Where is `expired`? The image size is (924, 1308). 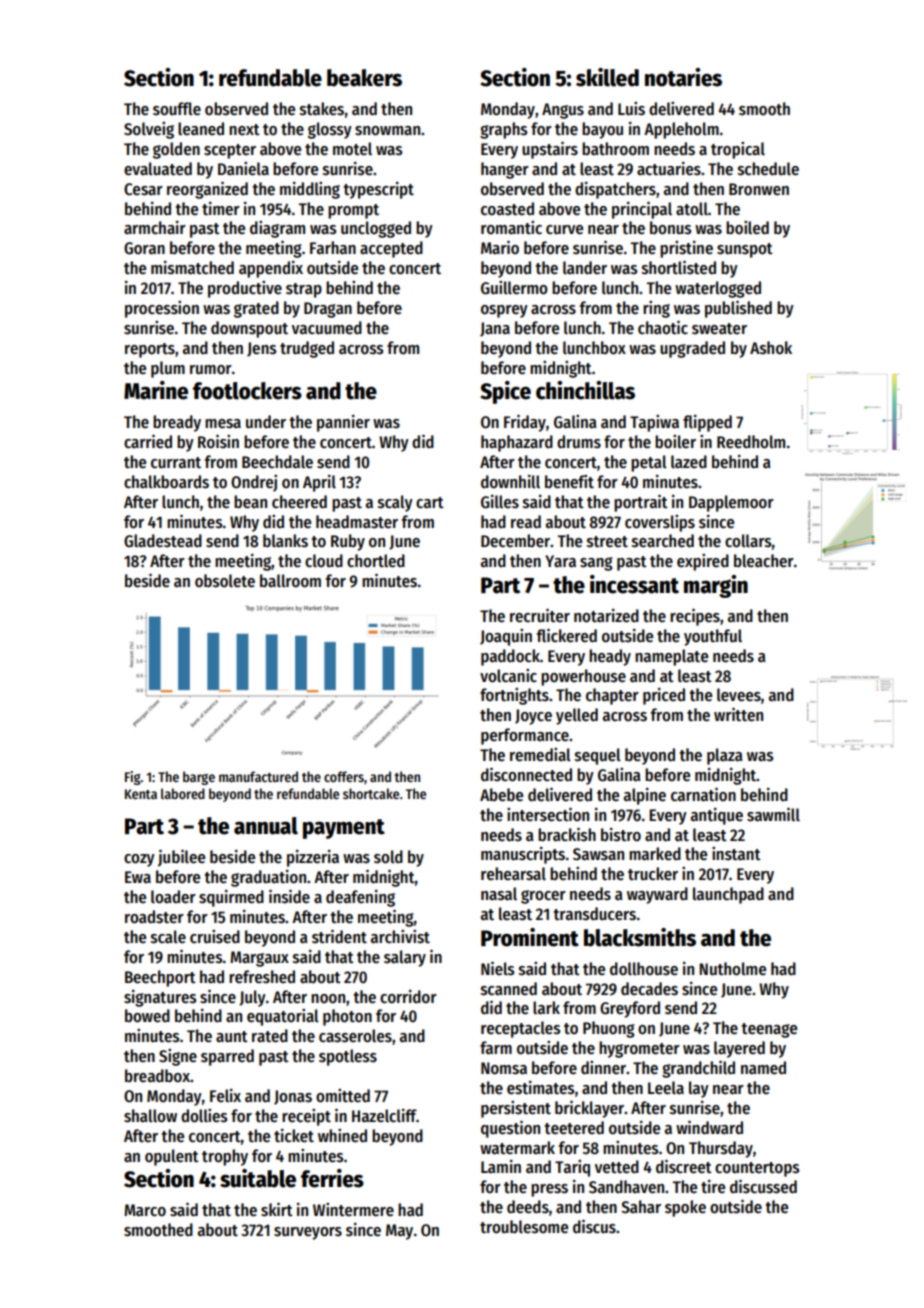 expired is located at coordinates (703, 562).
